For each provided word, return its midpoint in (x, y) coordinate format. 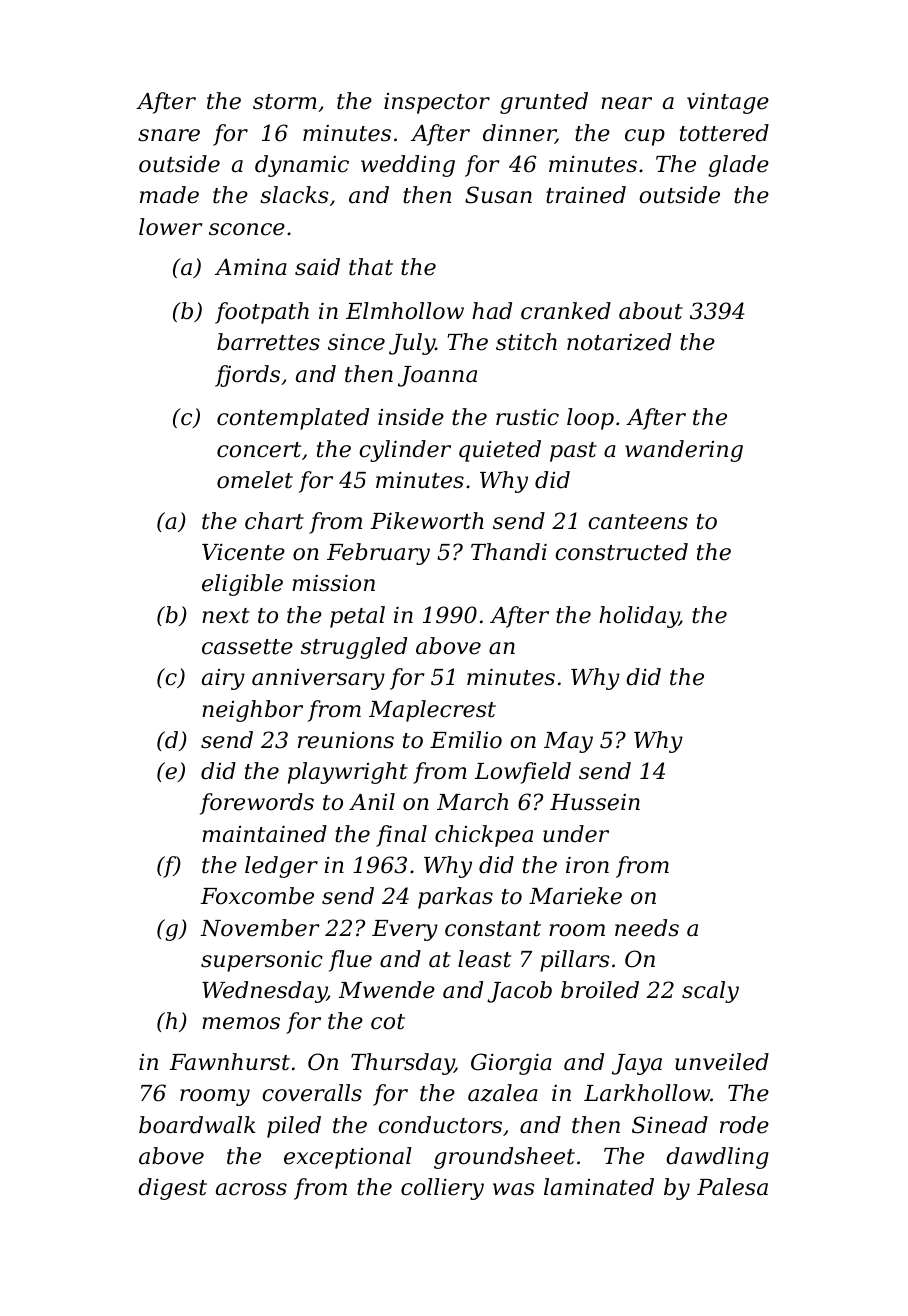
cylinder (405, 451)
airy (223, 679)
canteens (638, 522)
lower (171, 227)
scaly (710, 992)
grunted (544, 103)
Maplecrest (432, 711)
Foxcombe (257, 896)
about (651, 311)
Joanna (437, 376)
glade (738, 166)
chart (274, 521)
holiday (639, 617)
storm (285, 102)
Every (405, 930)
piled (294, 1127)
